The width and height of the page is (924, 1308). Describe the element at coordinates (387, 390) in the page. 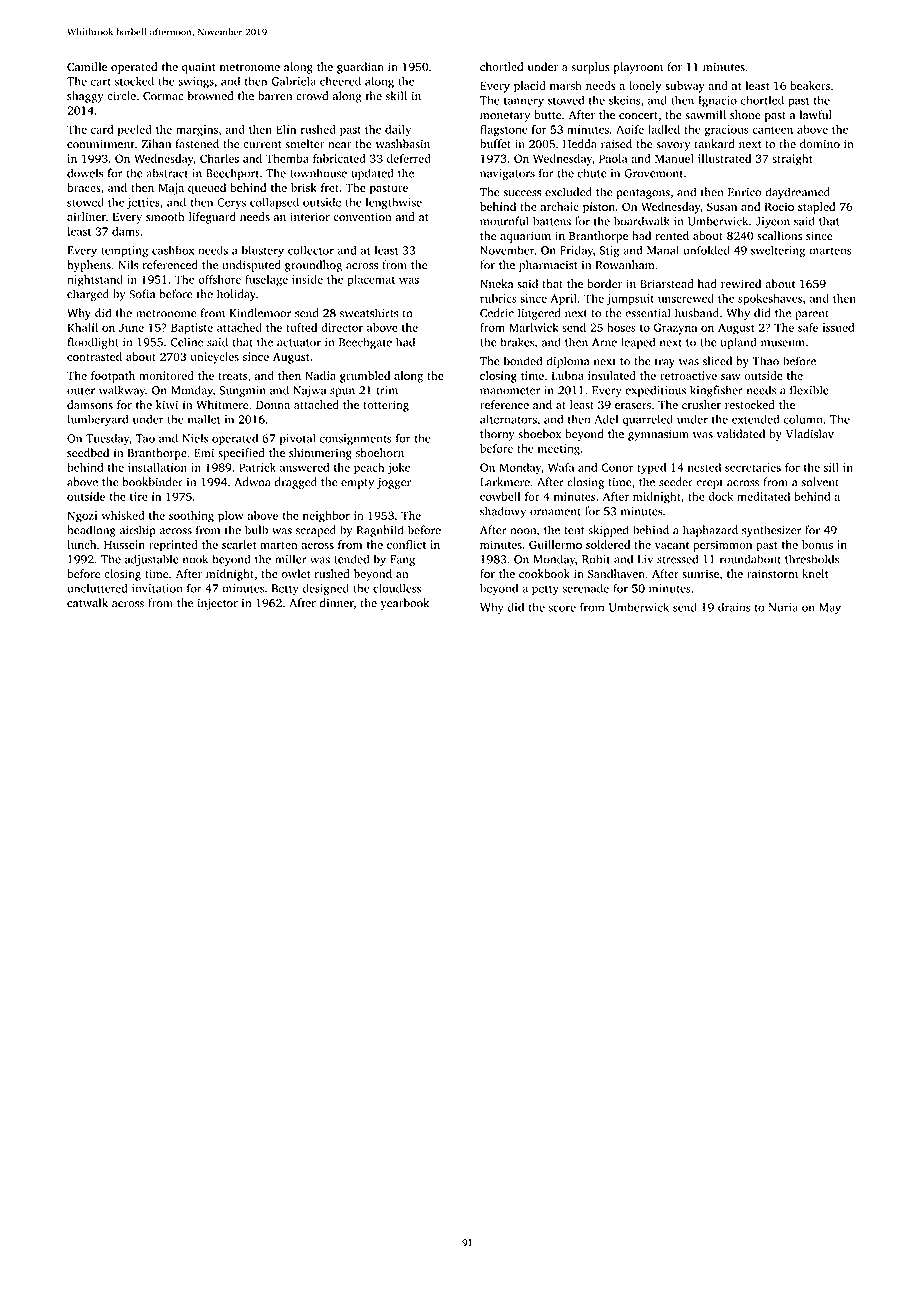

I see `trim` at that location.
